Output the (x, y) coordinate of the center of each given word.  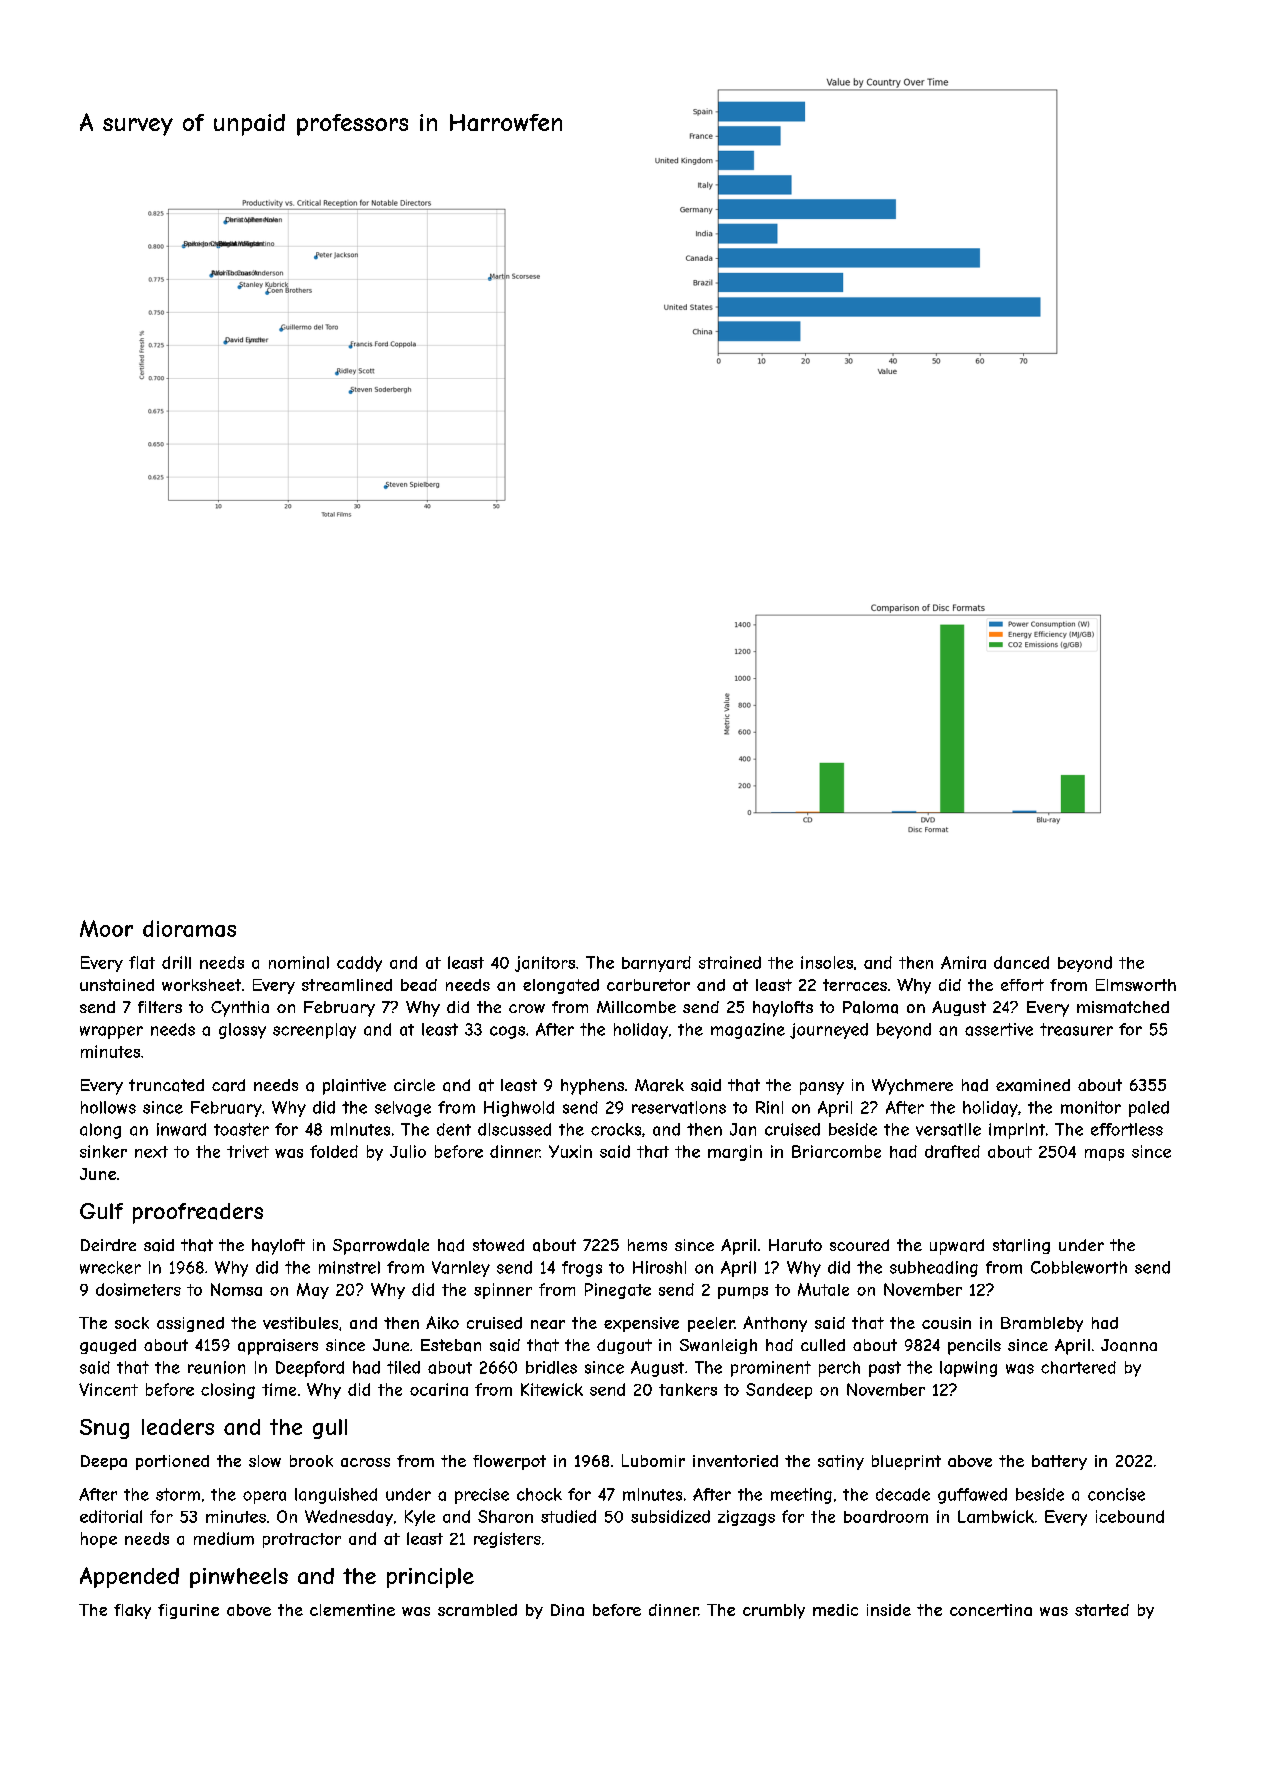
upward (957, 1247)
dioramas (189, 928)
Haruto (795, 1245)
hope (99, 1540)
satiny (841, 1462)
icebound (1130, 1516)
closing (228, 1391)
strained (730, 962)
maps (1104, 1155)
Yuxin (570, 1151)
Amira (963, 962)
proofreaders (198, 1213)
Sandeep (779, 1391)
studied (568, 1516)
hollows (108, 1107)
